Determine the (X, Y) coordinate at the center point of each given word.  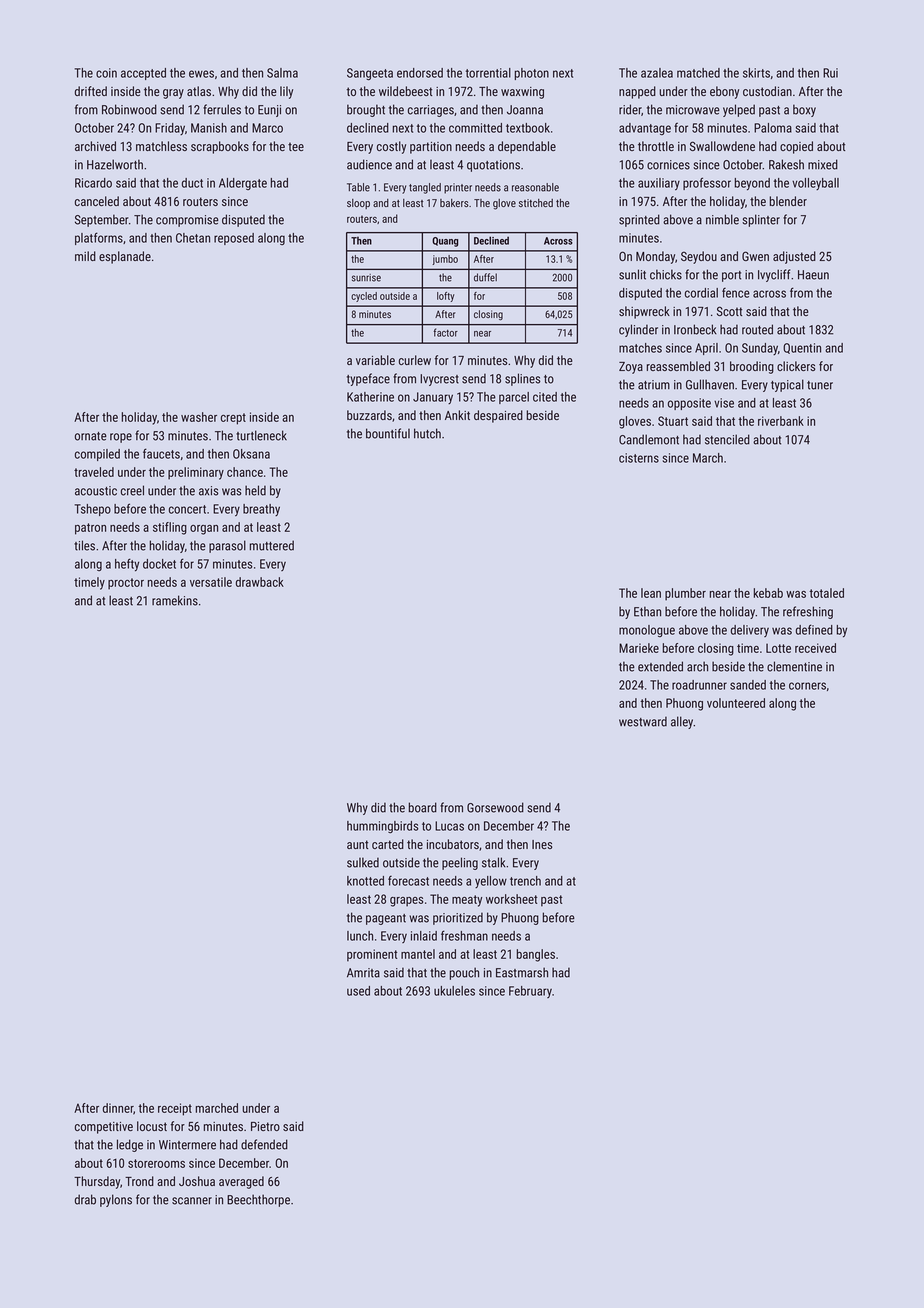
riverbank (781, 421)
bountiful (388, 433)
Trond (139, 1181)
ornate (91, 436)
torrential (488, 73)
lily (286, 92)
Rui (830, 73)
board (423, 807)
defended (264, 1144)
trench (525, 881)
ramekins (175, 600)
